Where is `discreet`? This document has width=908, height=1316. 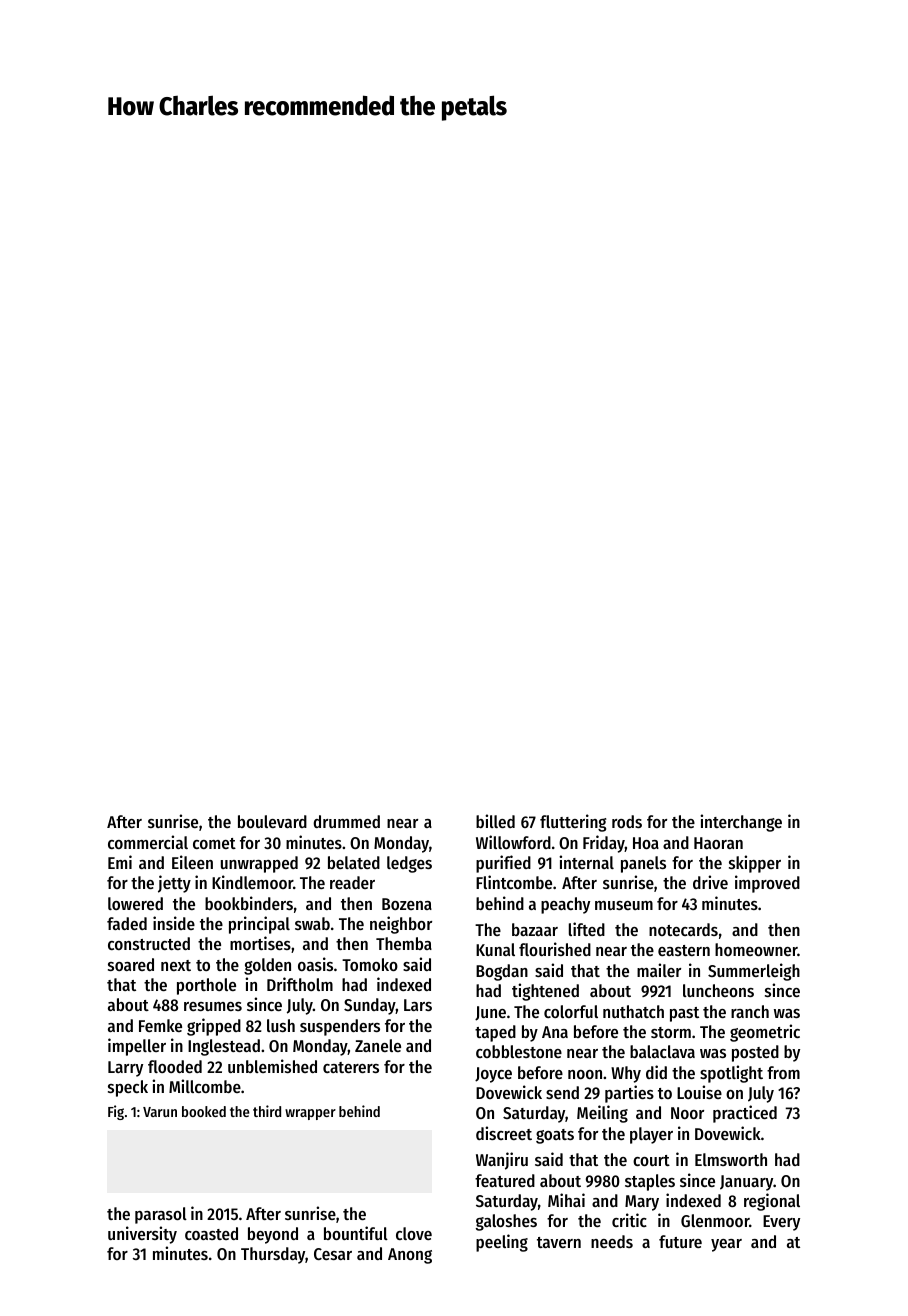
discreet is located at coordinates (504, 1133).
